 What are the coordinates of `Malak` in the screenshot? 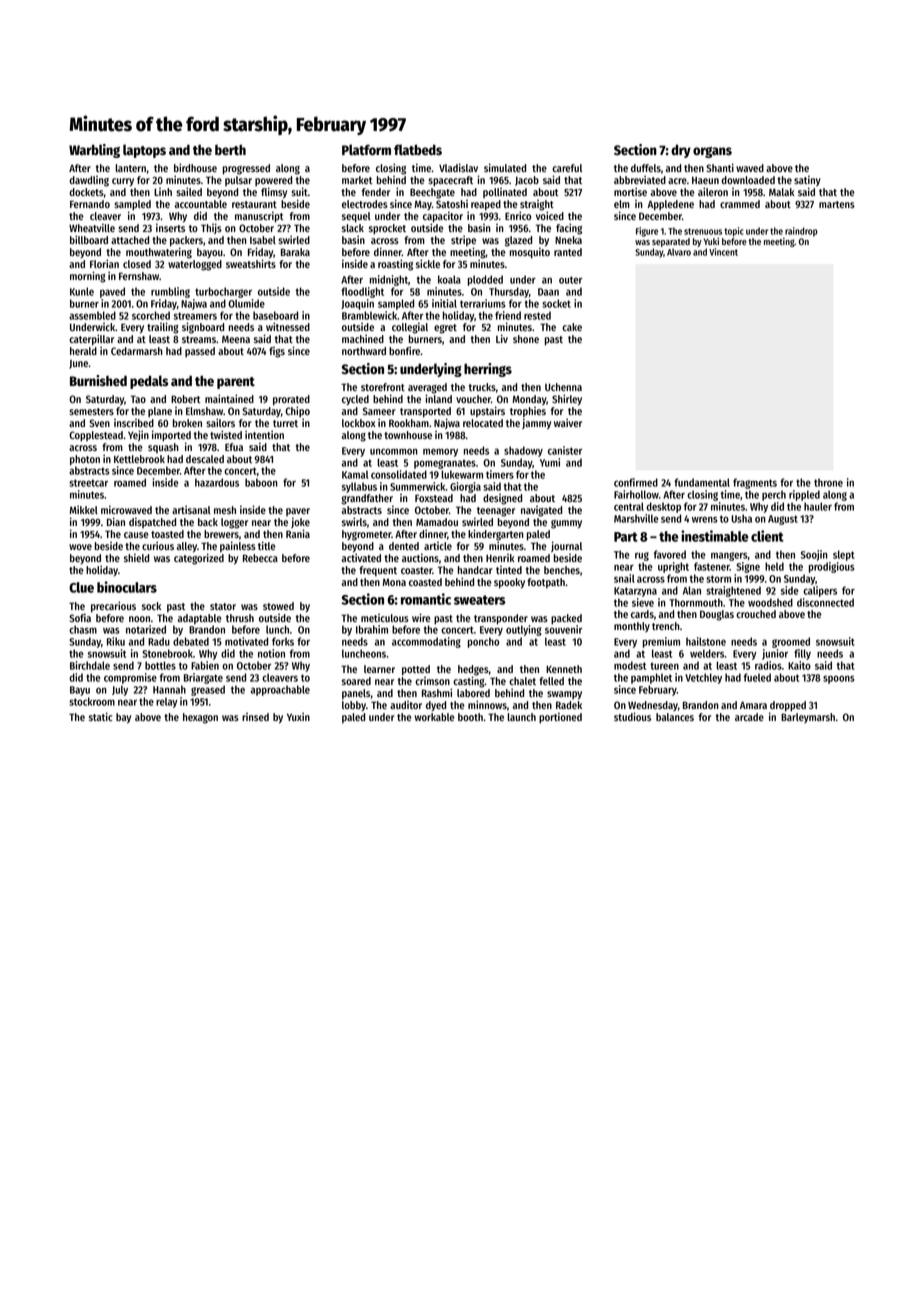 It's located at (781, 192).
